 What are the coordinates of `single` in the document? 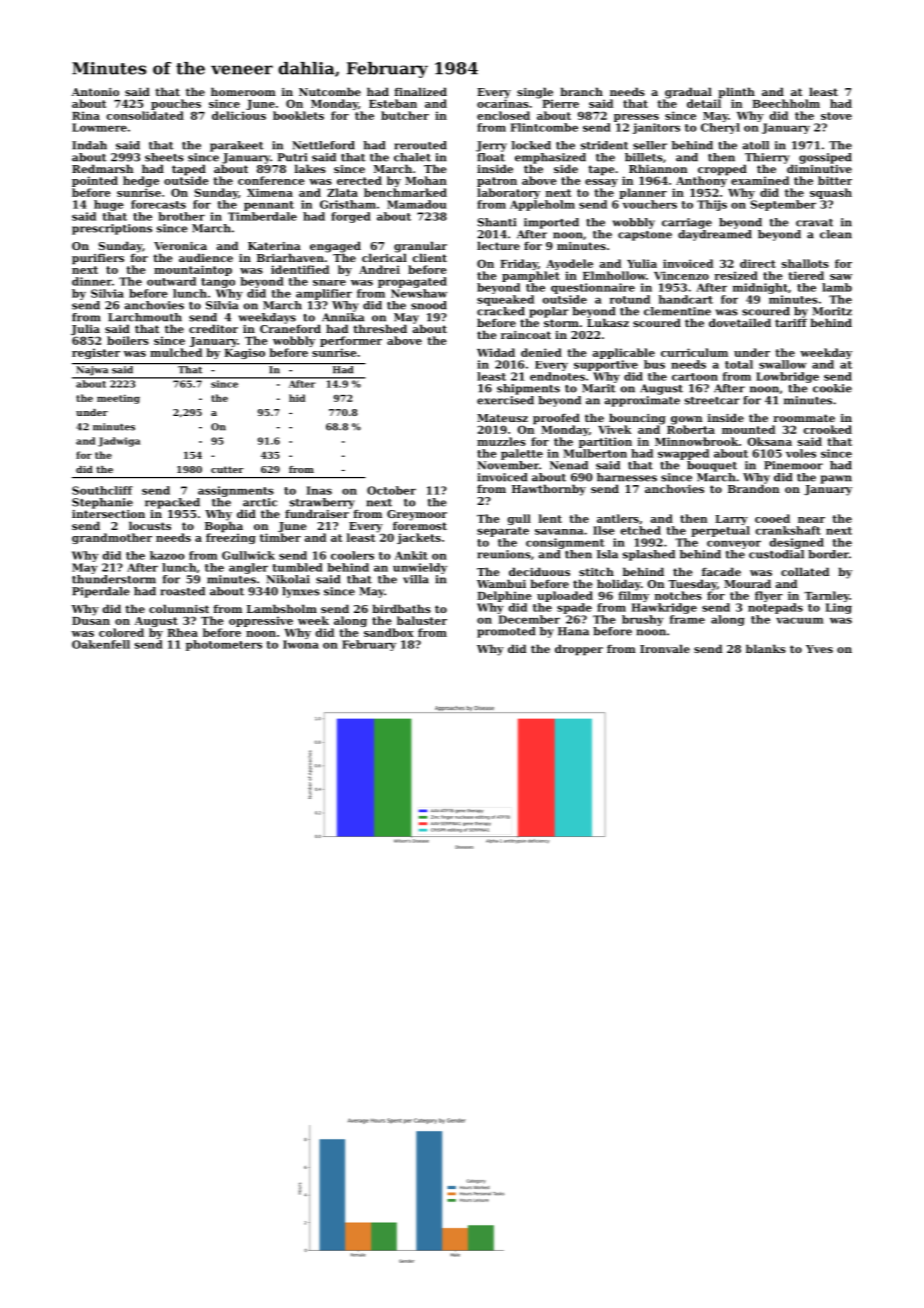 It's located at (535, 93).
